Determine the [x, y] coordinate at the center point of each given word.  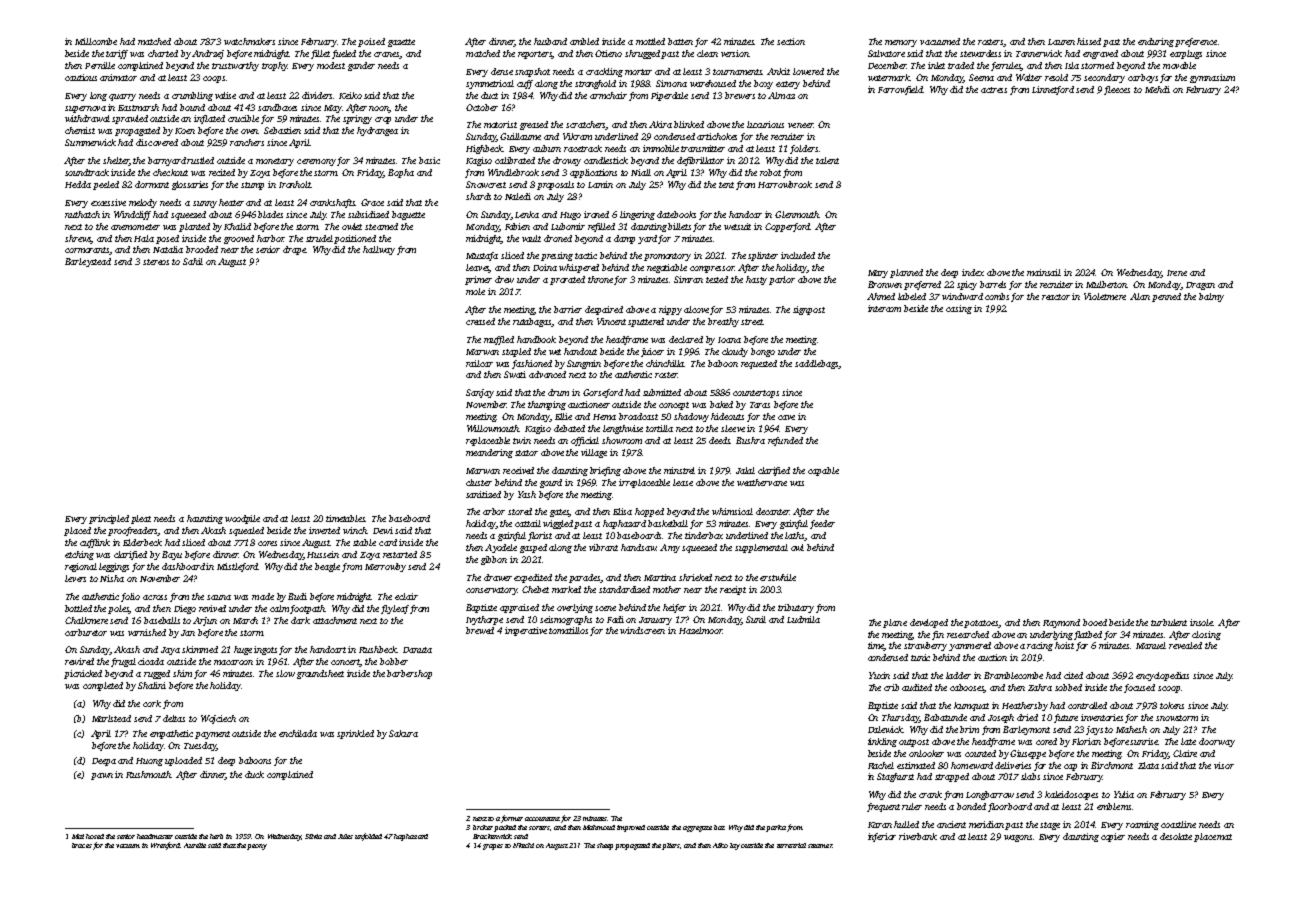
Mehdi [1157, 89]
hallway [379, 250]
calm [279, 608]
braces [82, 845]
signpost [809, 310]
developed [929, 623]
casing [959, 309]
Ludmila [803, 619]
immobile [661, 148]
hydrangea [377, 131]
